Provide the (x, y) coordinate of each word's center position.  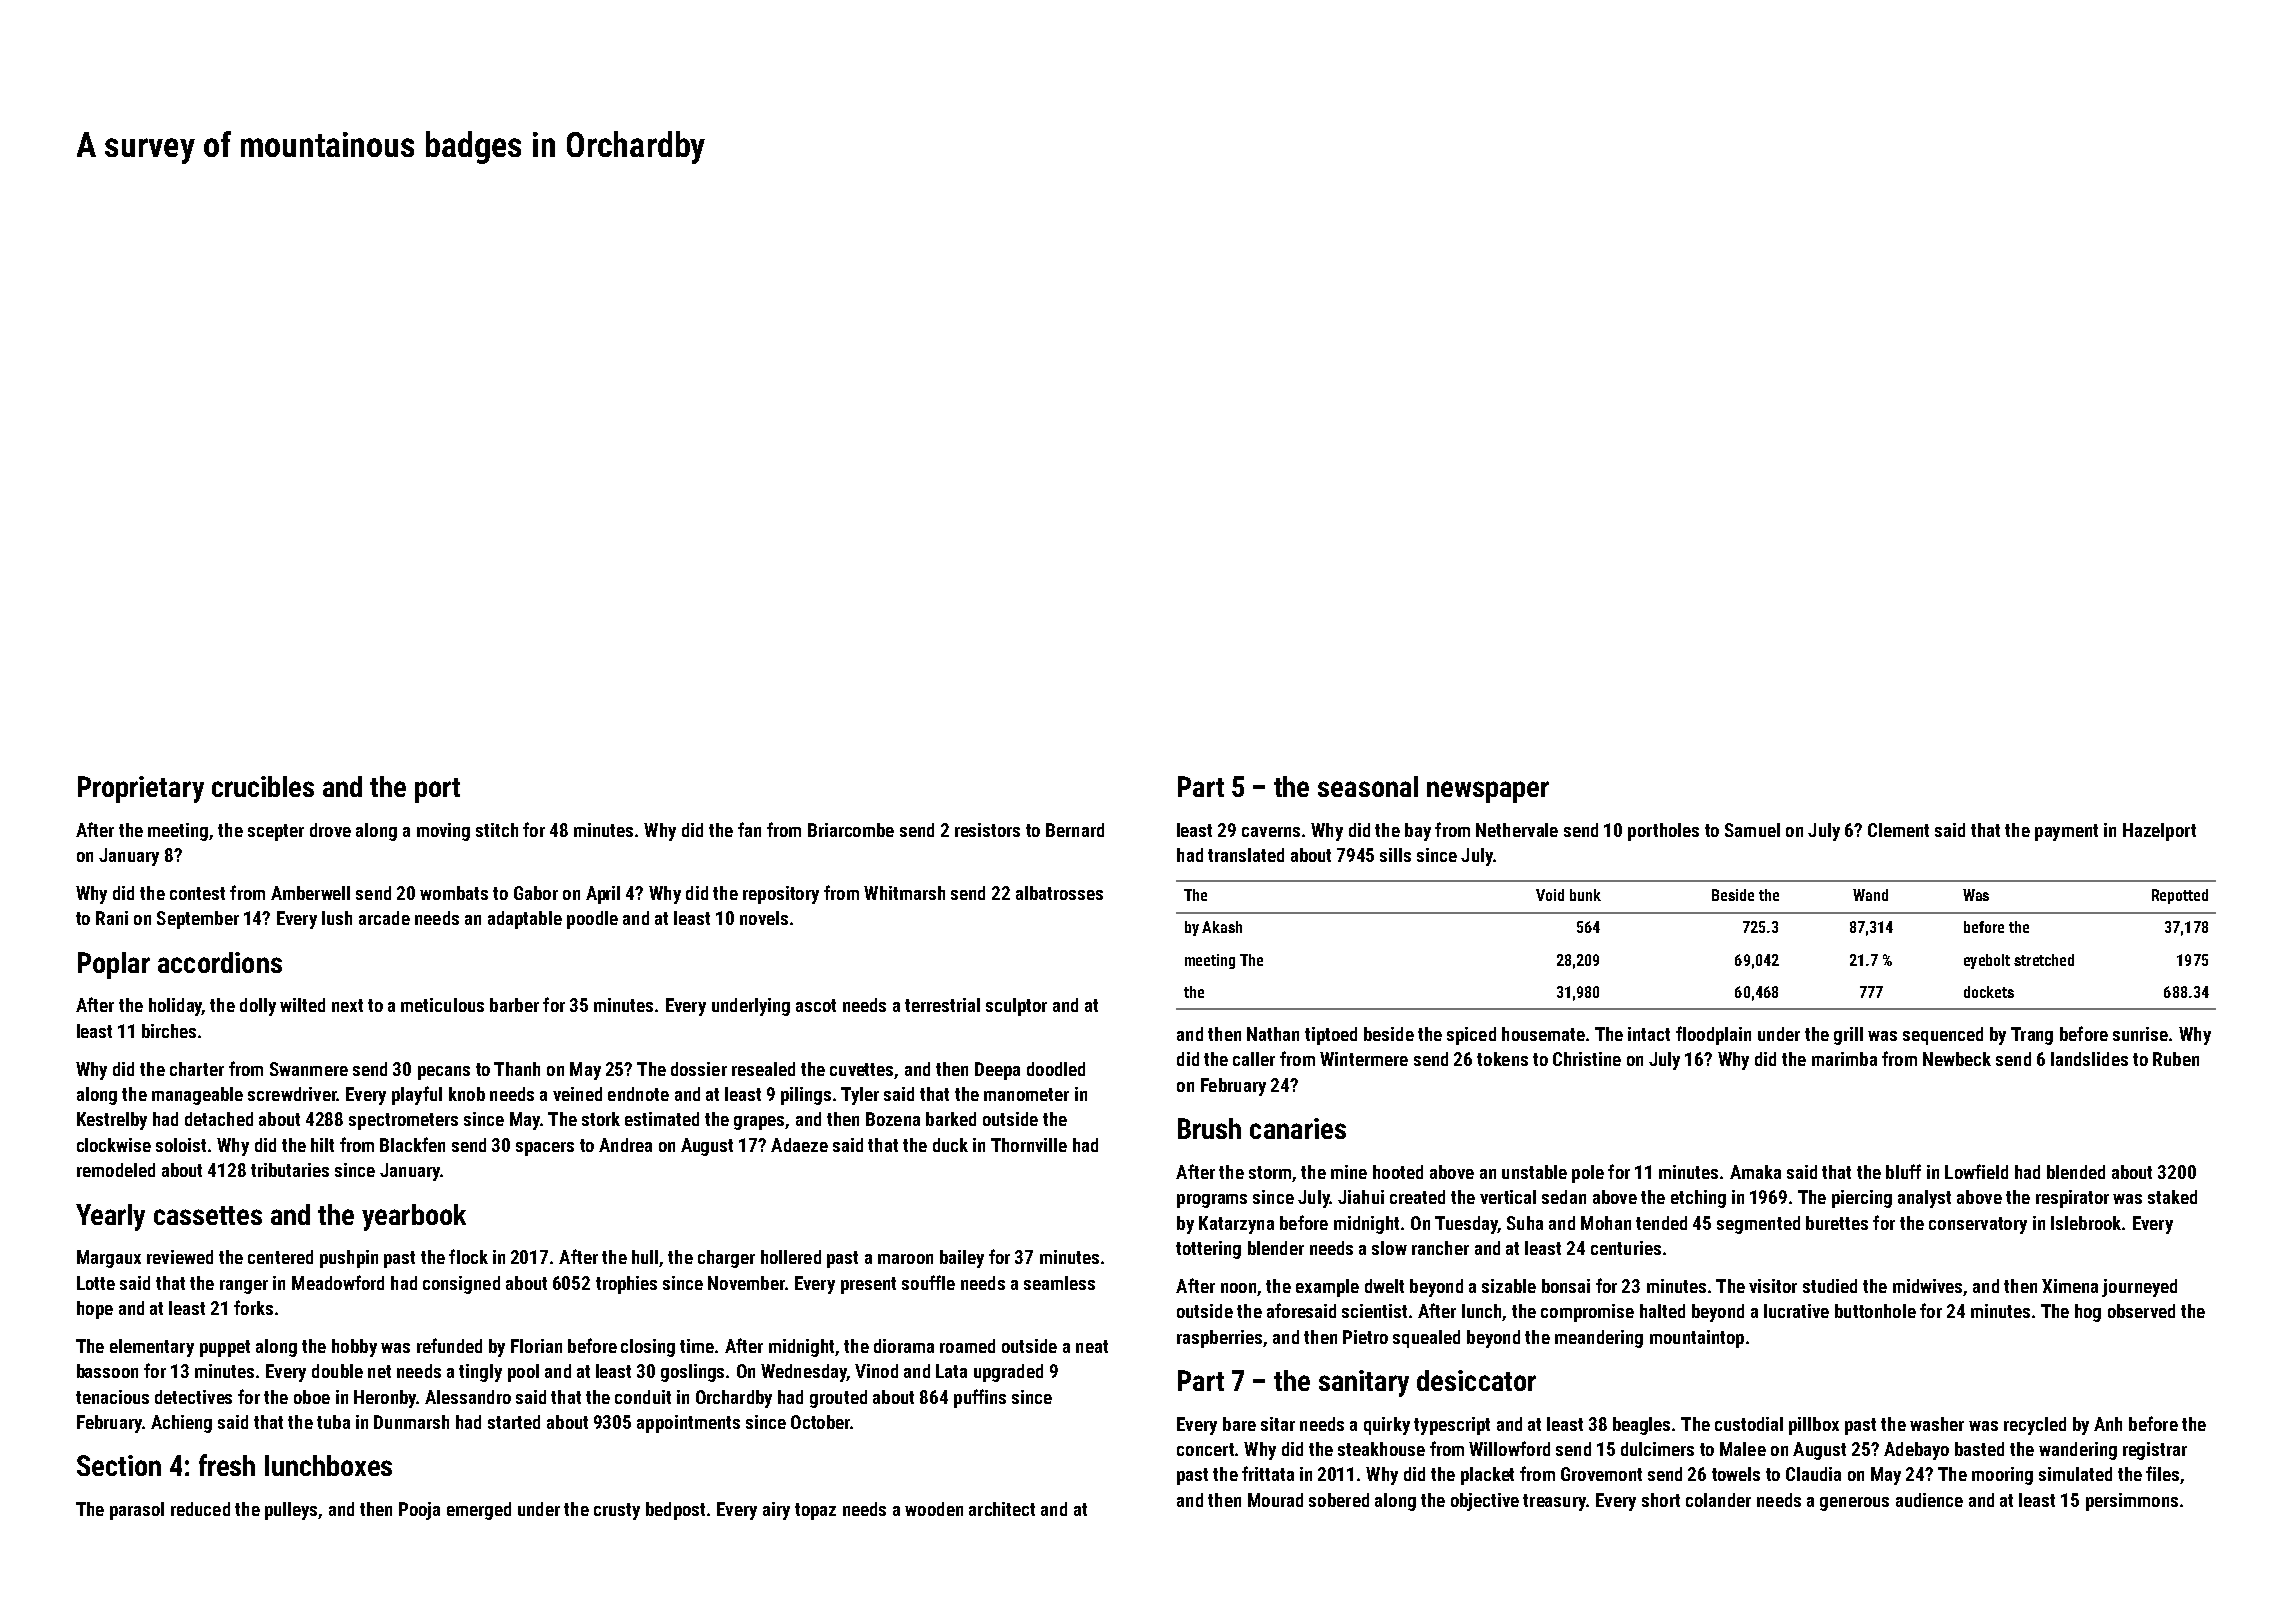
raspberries (1219, 1339)
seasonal (1368, 786)
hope (95, 1310)
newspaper (1488, 792)
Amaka (1755, 1172)
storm (1270, 1172)
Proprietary (141, 789)
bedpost (675, 1511)
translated (1246, 855)
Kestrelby (112, 1121)
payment (2066, 832)
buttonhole (1875, 1311)
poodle (592, 920)
